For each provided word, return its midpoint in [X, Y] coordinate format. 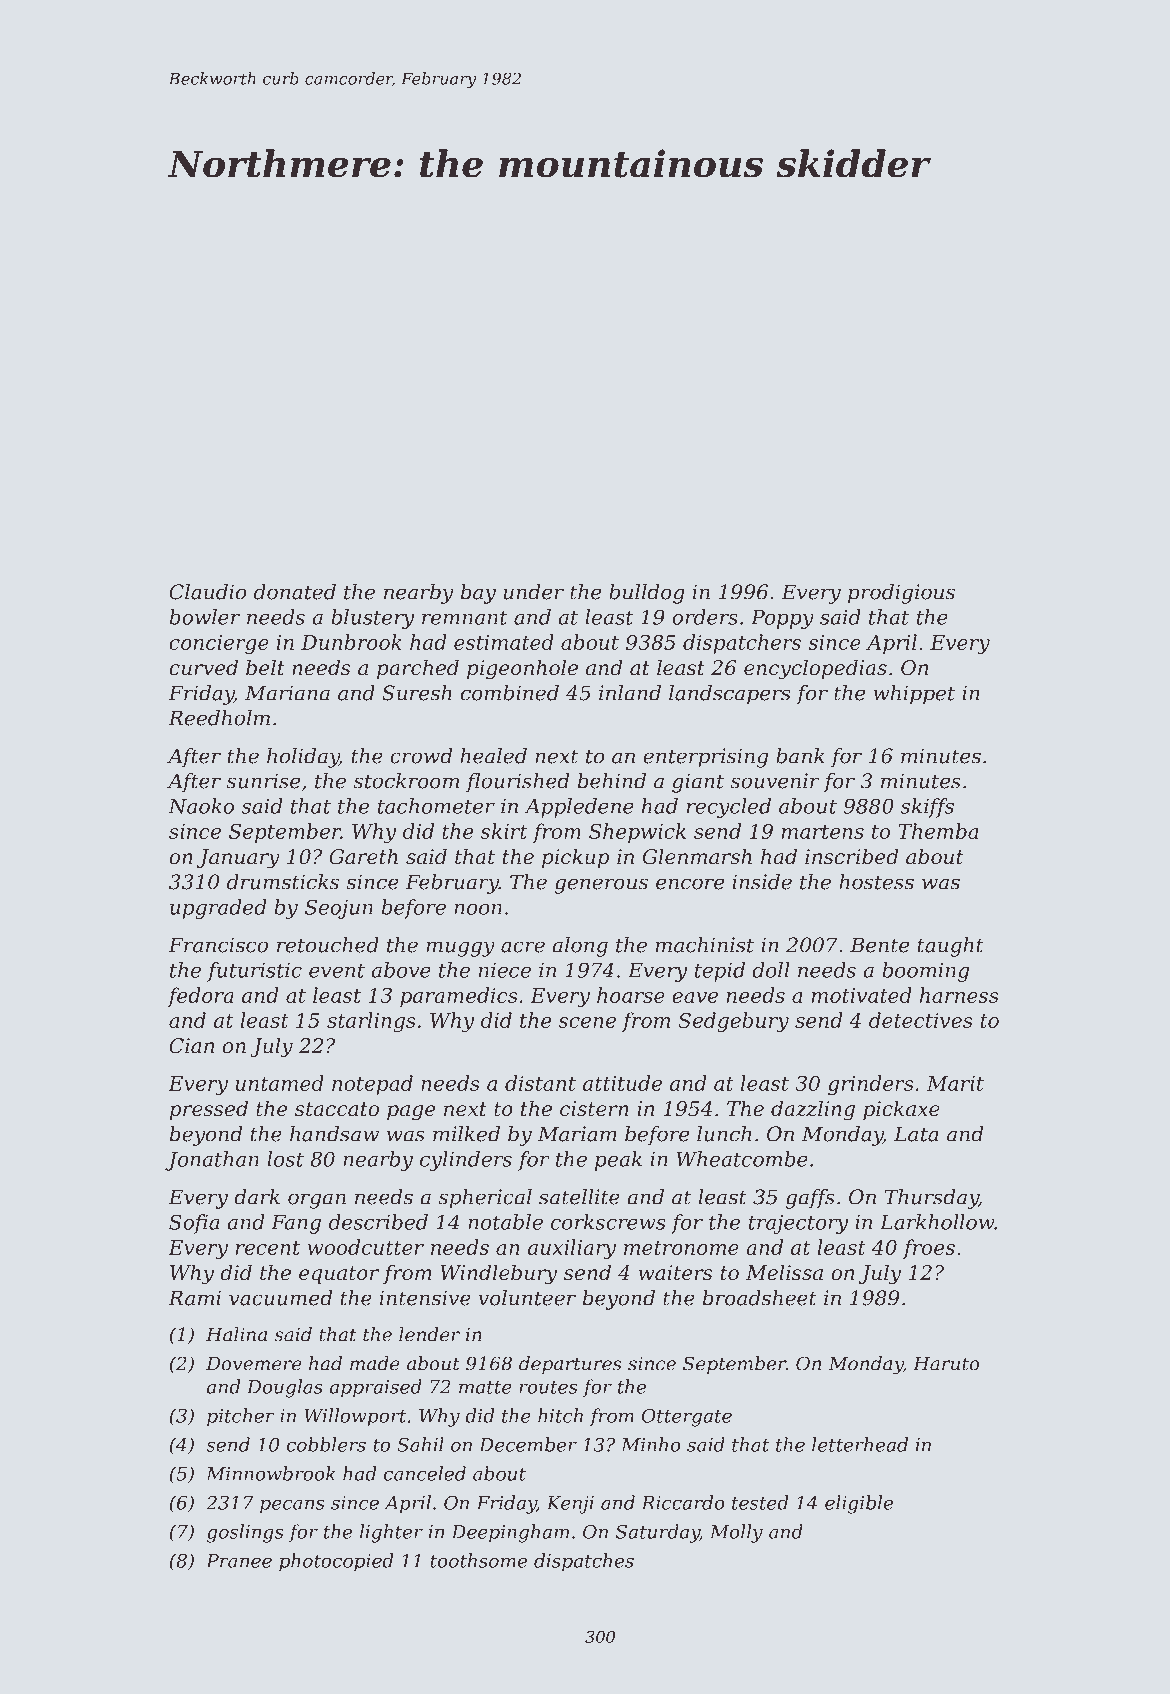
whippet [914, 695]
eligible [859, 1504]
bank [800, 756]
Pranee [239, 1561]
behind [612, 781]
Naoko [201, 806]
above [401, 970]
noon [478, 909]
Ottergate [687, 1418]
